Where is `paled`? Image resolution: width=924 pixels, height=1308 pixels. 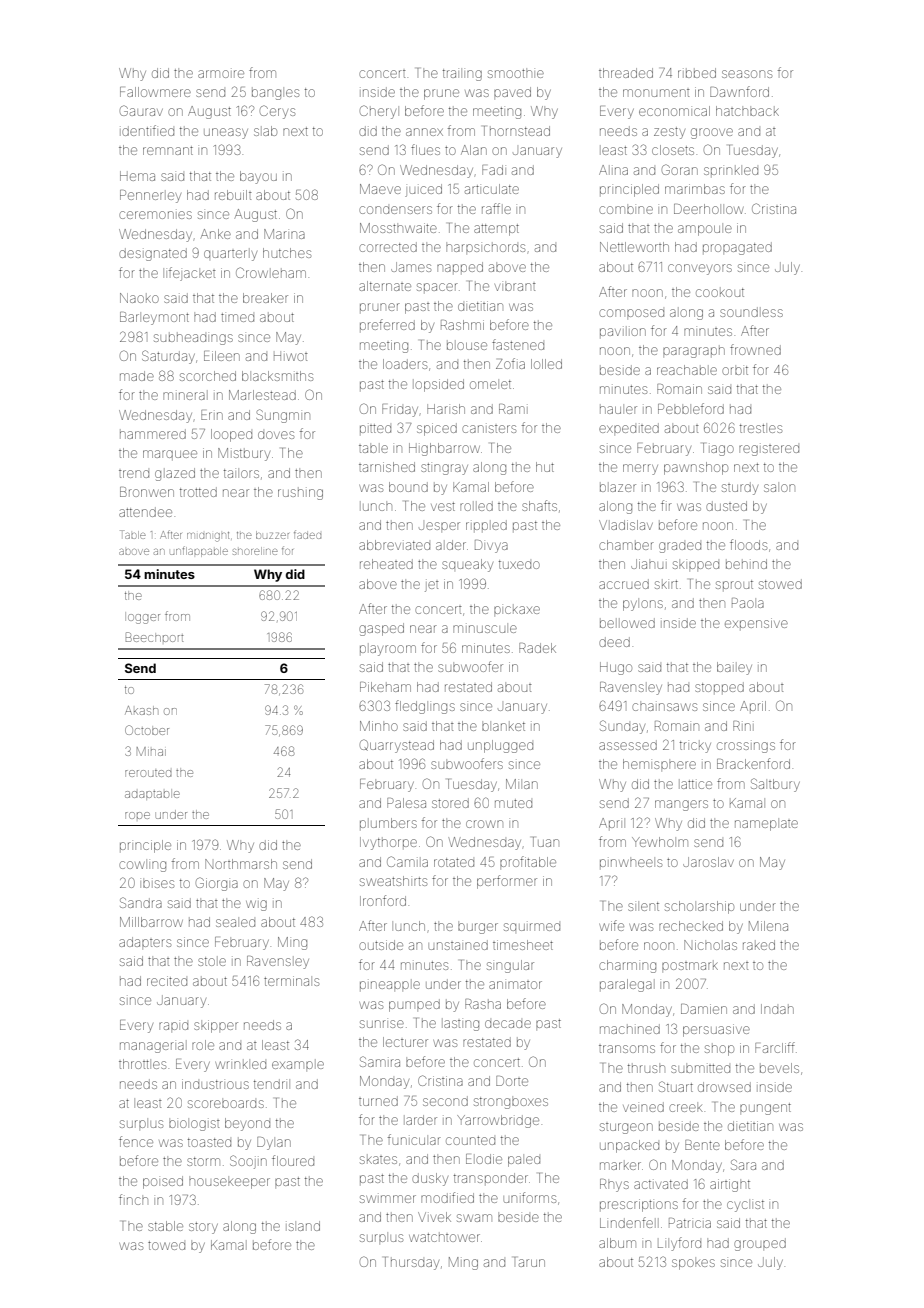 paled is located at coordinates (524, 1161).
